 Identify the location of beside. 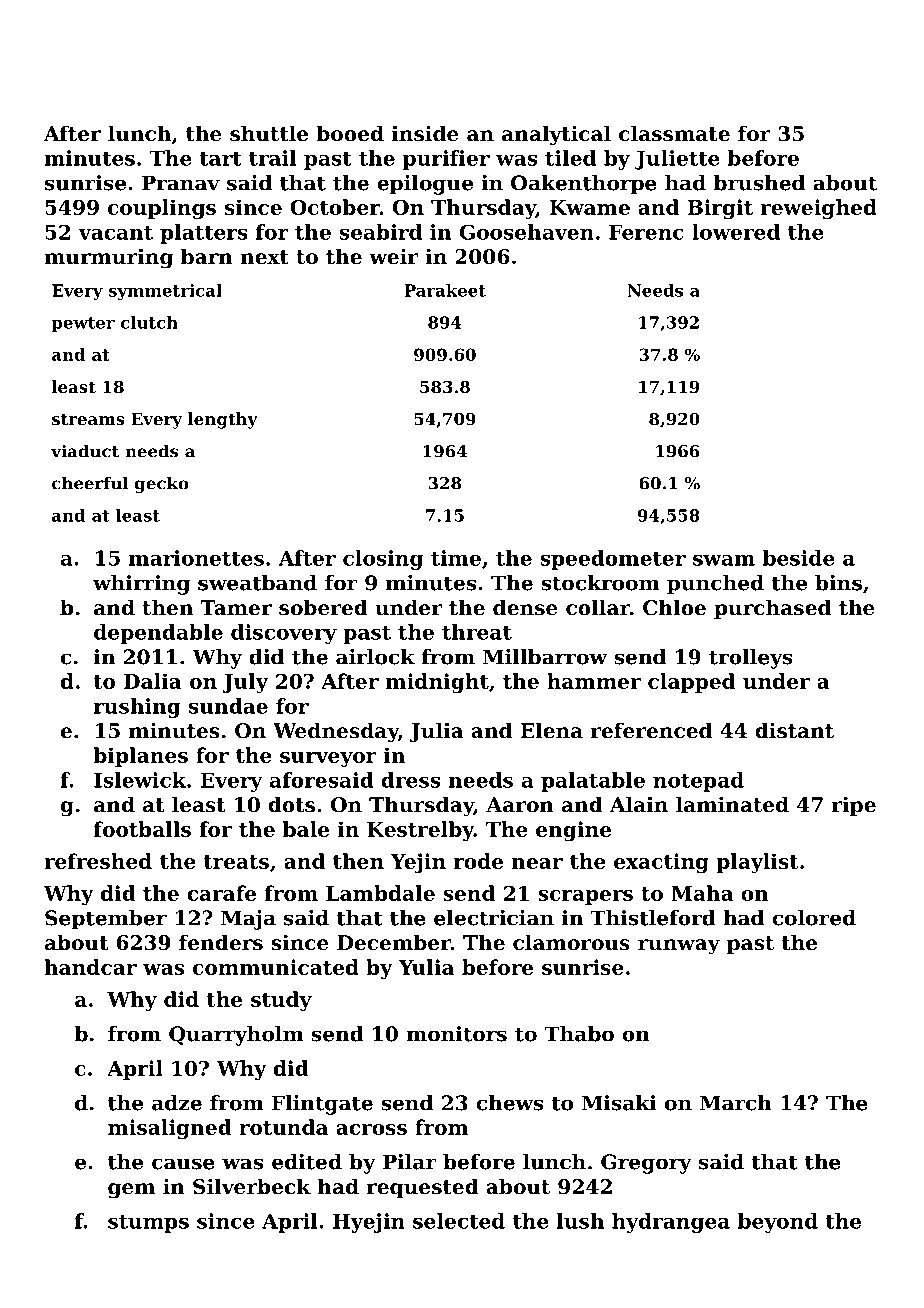
(799, 558).
